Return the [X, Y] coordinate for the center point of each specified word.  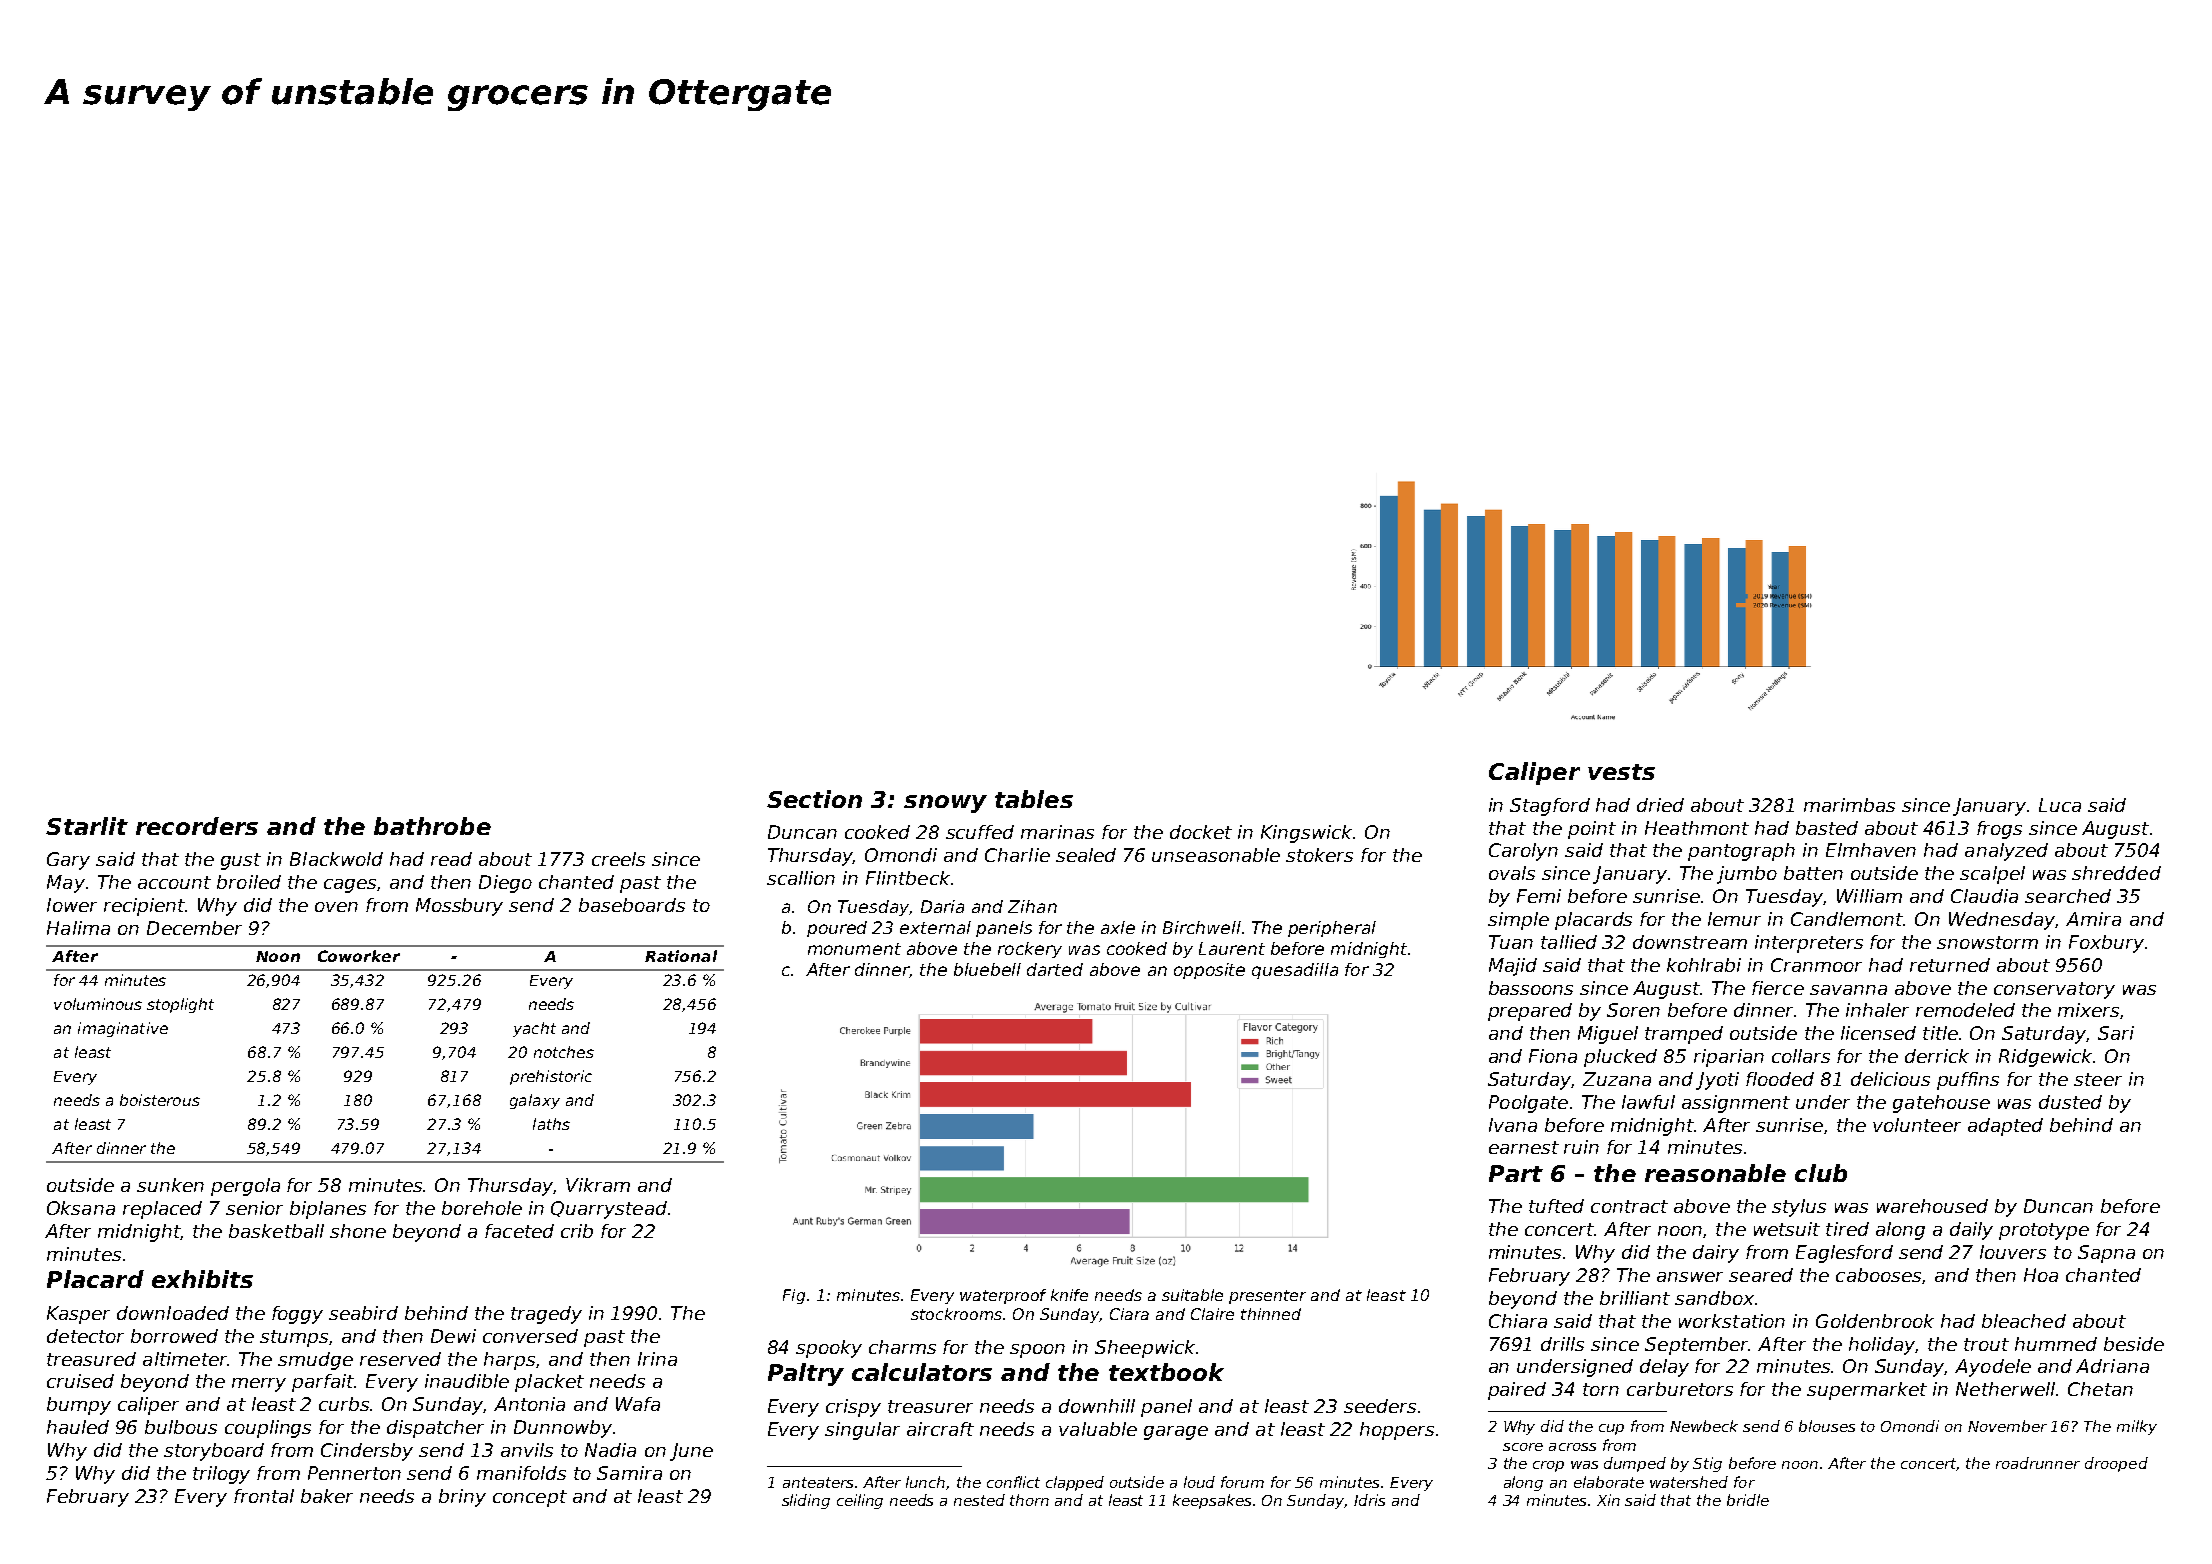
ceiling [860, 1501]
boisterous [160, 1100]
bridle [1748, 1500]
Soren [1633, 1010]
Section [814, 799]
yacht [534, 1029]
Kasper [78, 1315]
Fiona [1553, 1056]
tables [1034, 799]
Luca [2060, 805]
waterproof [1003, 1296]
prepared [1530, 1012]
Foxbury [2106, 944]
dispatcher [435, 1429]
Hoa [2041, 1275]
